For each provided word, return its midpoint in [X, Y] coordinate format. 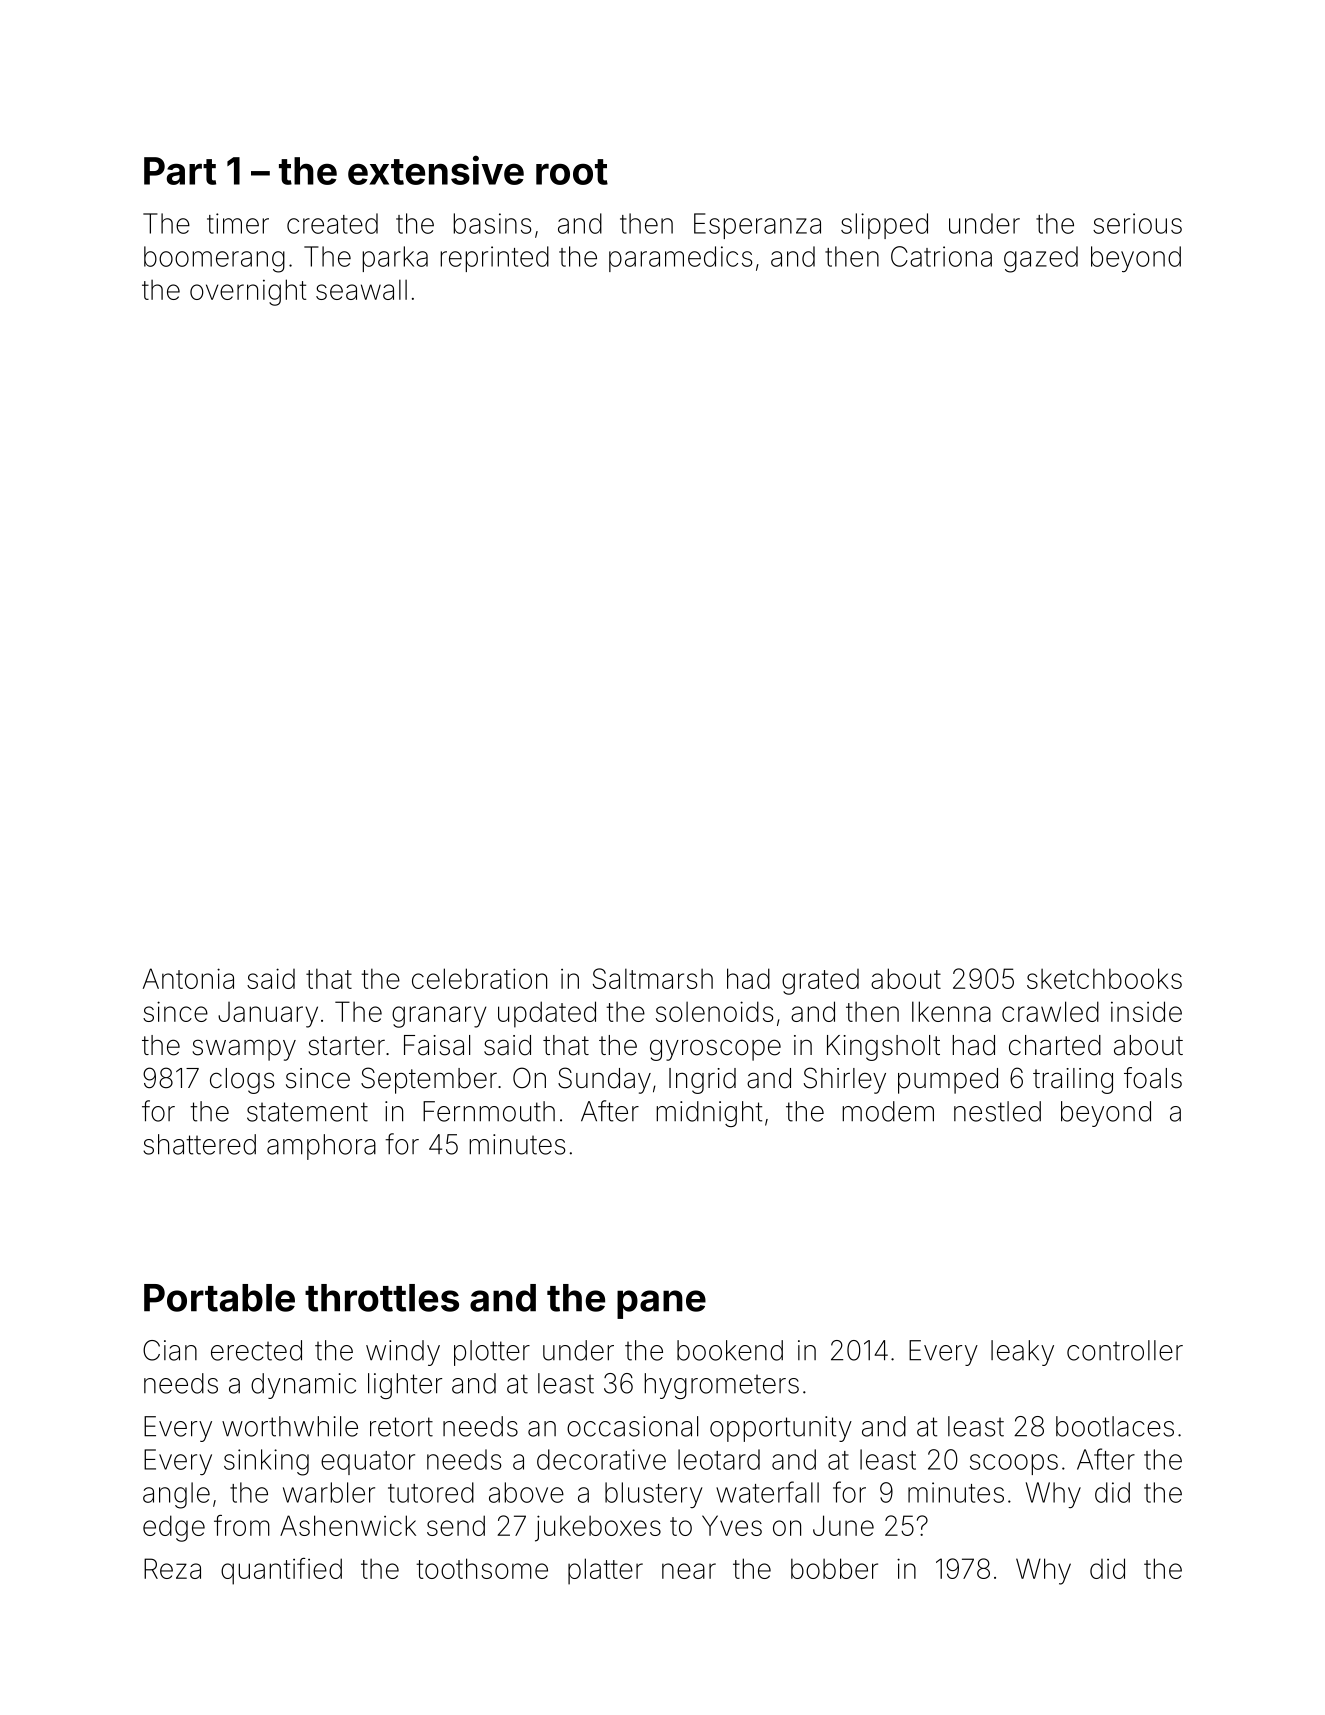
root [572, 172]
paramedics [681, 259]
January [268, 1015]
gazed [1041, 259]
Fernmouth [489, 1111]
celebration [479, 978]
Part [180, 171]
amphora [321, 1147]
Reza [172, 1568]
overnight [248, 292]
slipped [884, 226]
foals [1153, 1078]
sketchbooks [1104, 978]
